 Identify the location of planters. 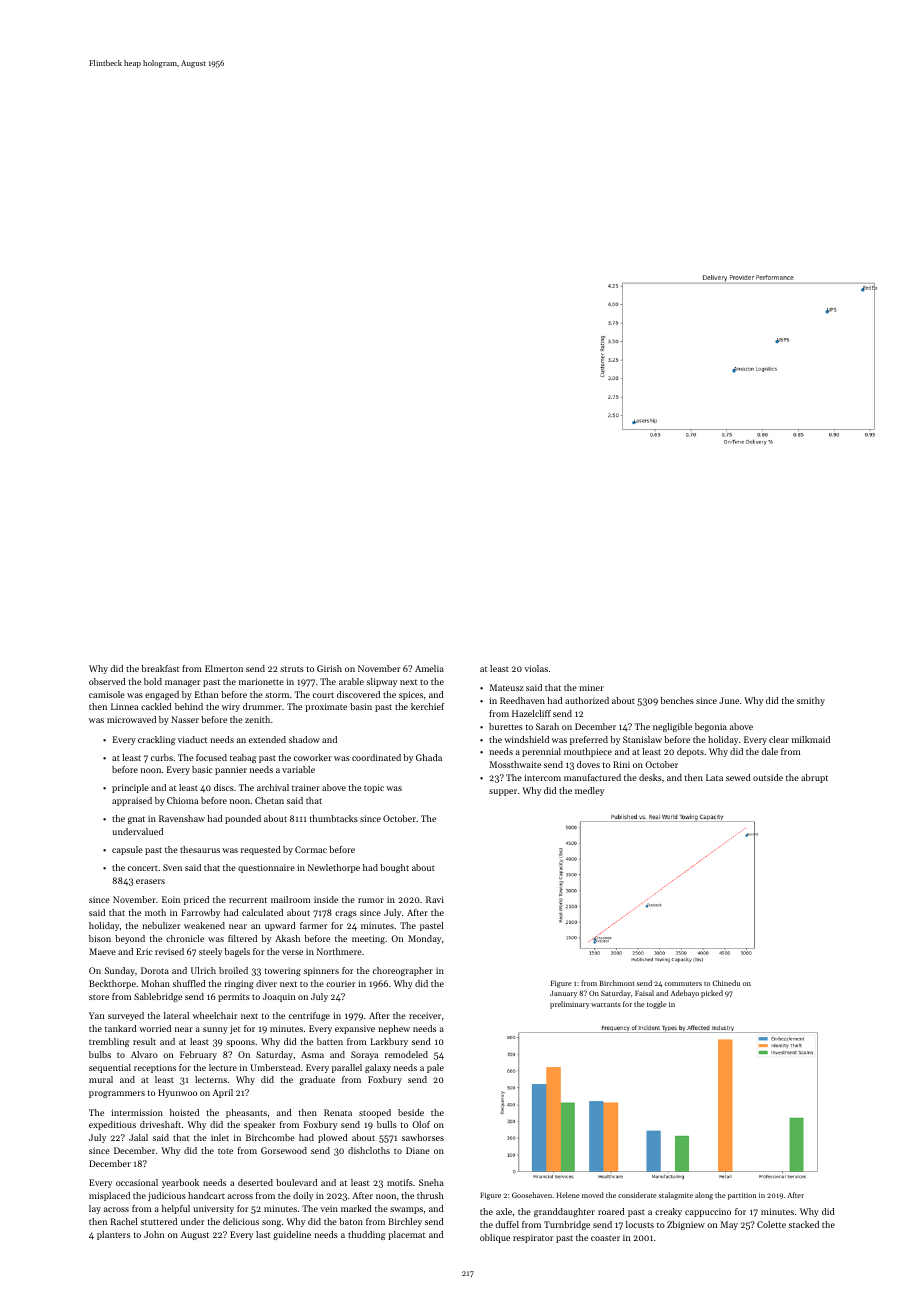
(113, 1235).
